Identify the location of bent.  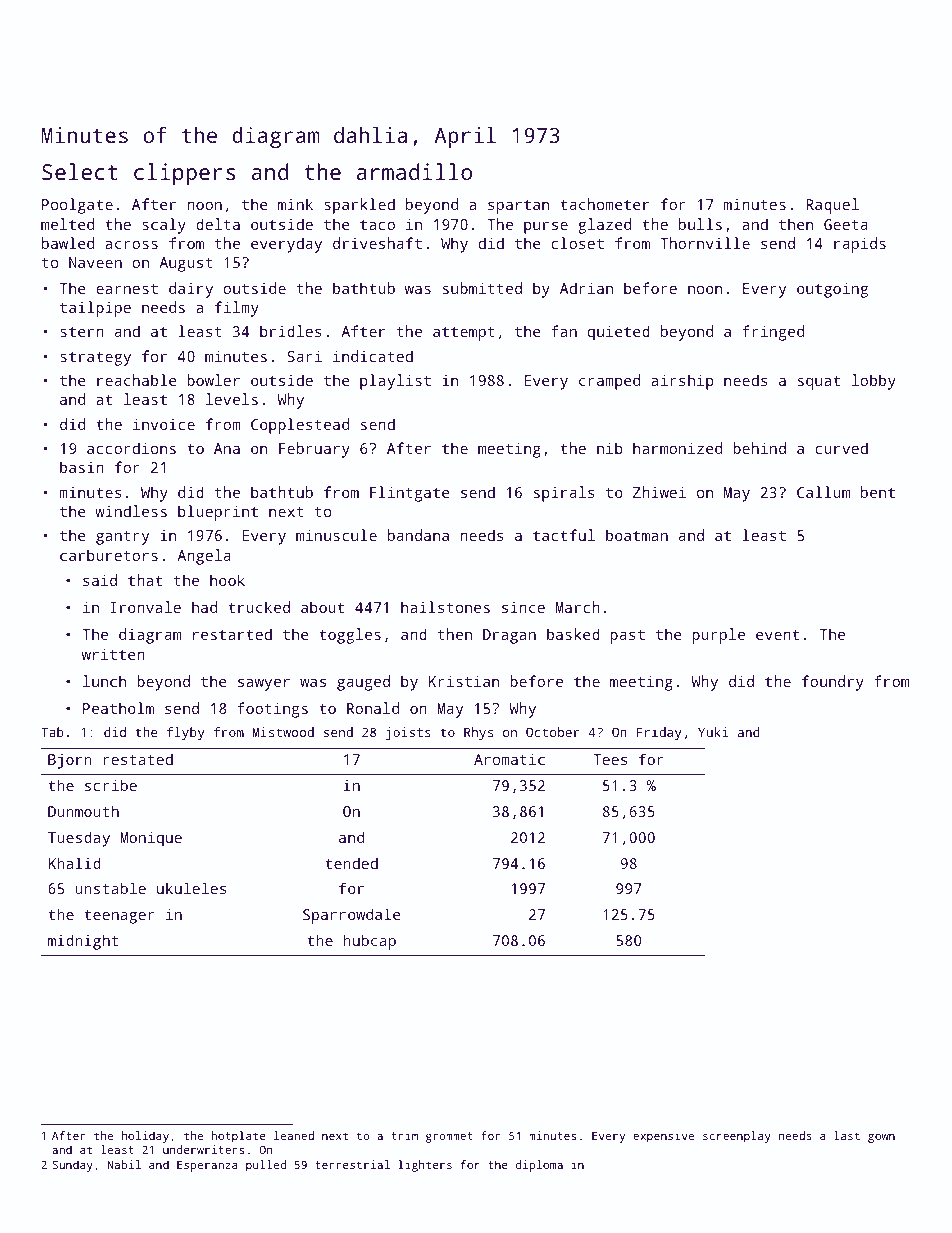
(878, 492).
